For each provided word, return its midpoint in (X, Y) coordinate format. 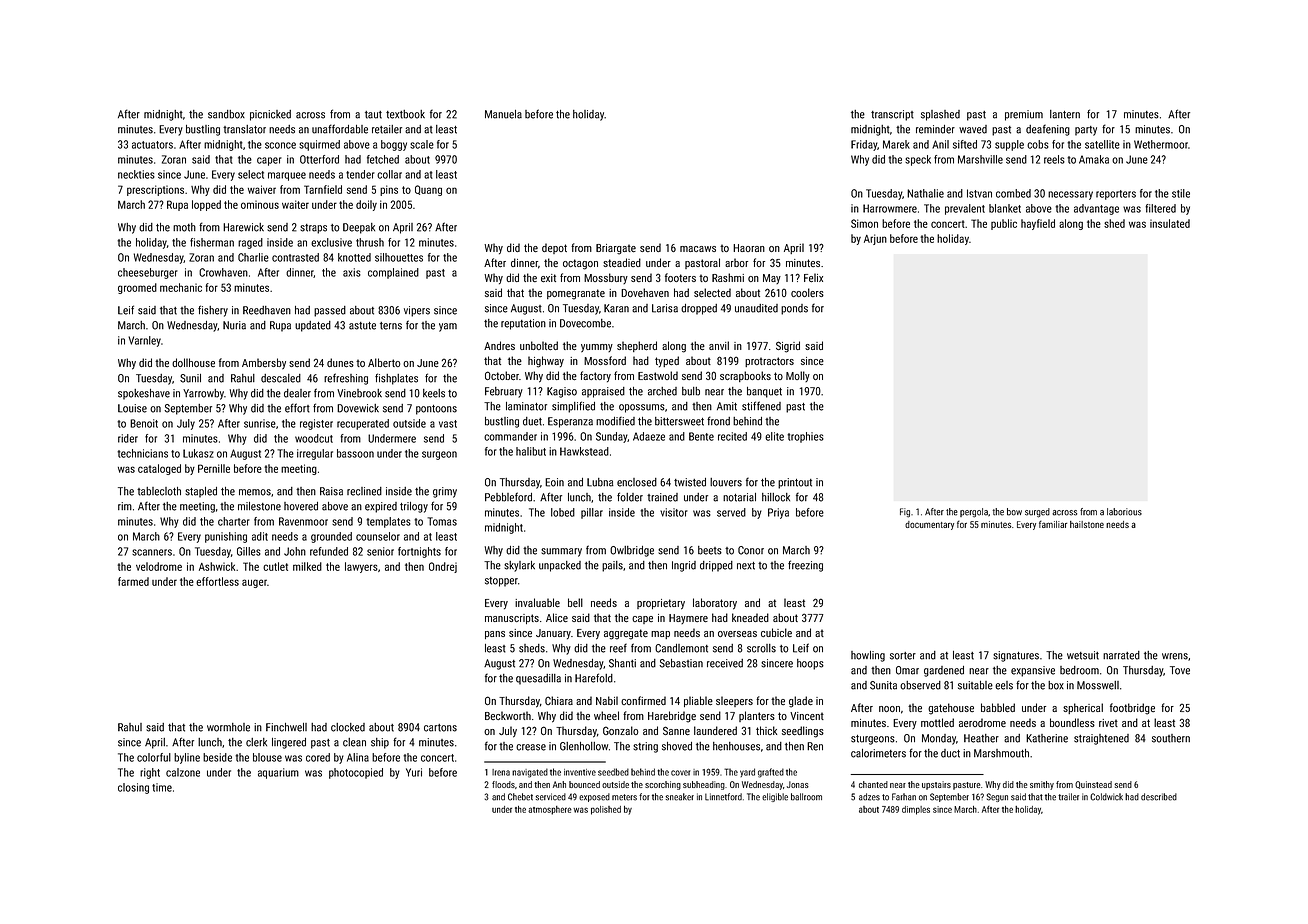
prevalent (965, 209)
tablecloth (159, 491)
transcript (892, 115)
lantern (1065, 114)
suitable (975, 685)
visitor (674, 512)
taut (373, 115)
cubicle (776, 632)
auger (254, 583)
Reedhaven (267, 310)
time (162, 787)
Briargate (616, 249)
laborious (1124, 512)
